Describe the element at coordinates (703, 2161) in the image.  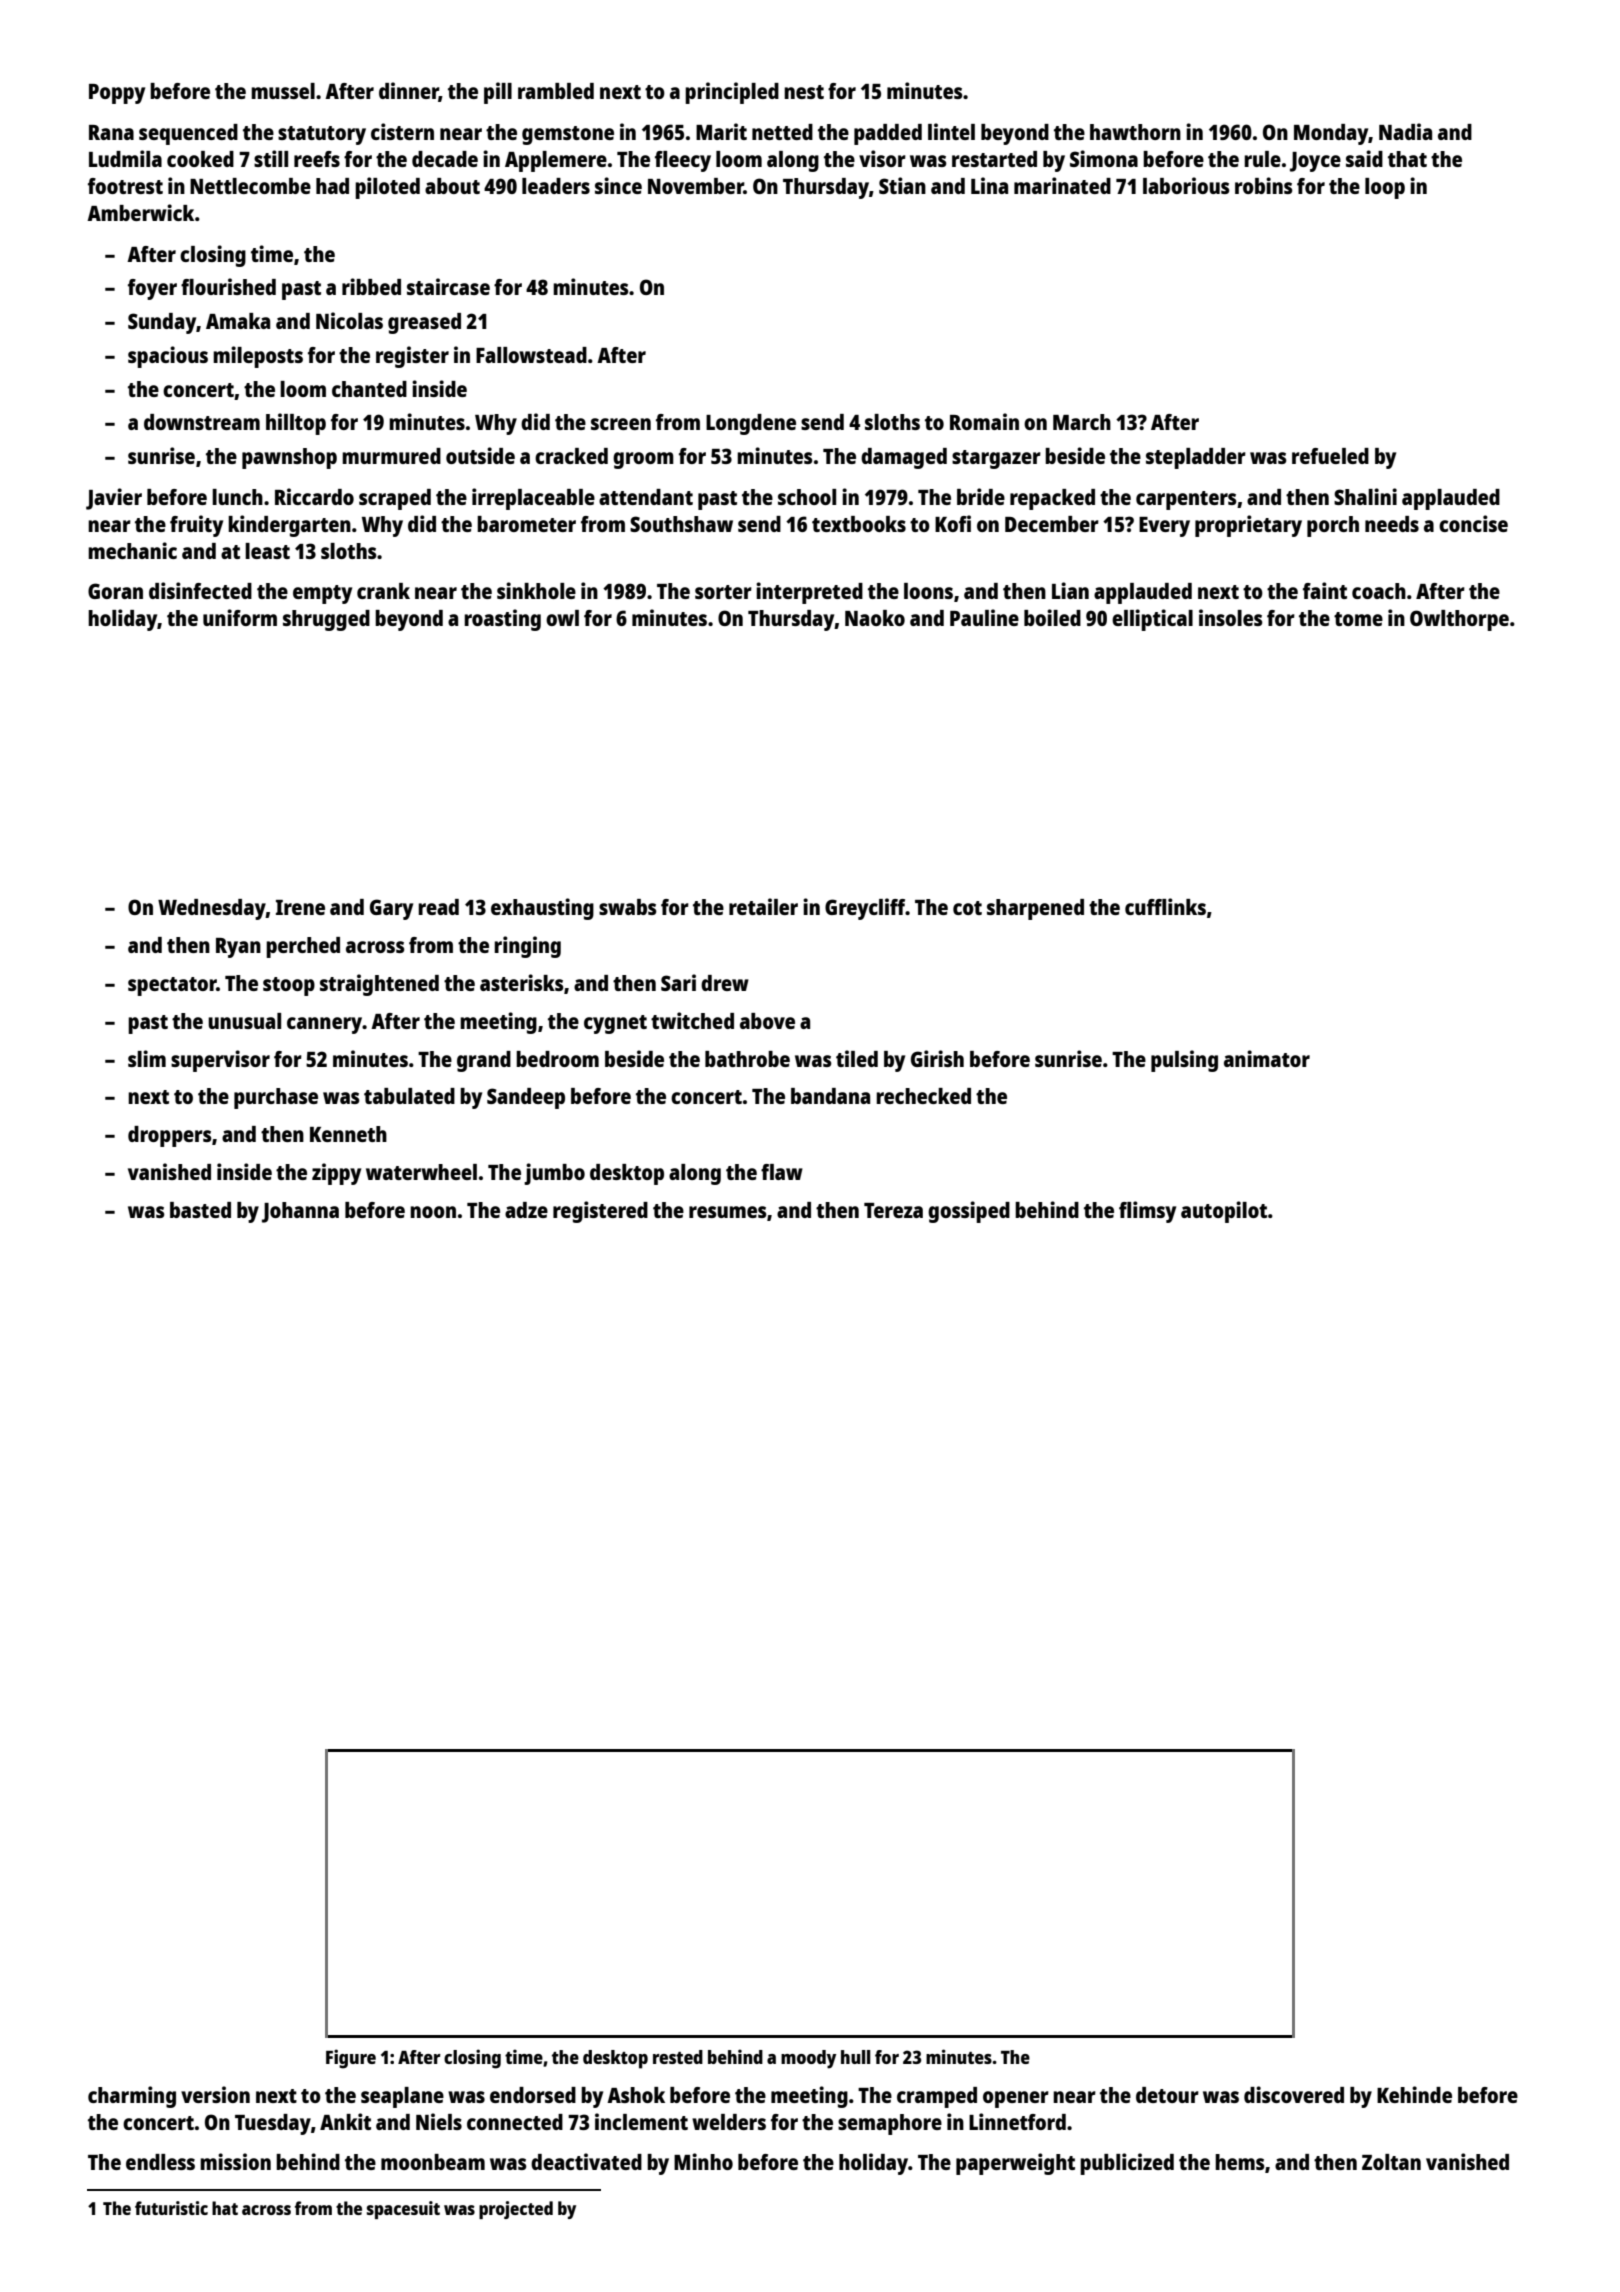
I see `Minho` at that location.
